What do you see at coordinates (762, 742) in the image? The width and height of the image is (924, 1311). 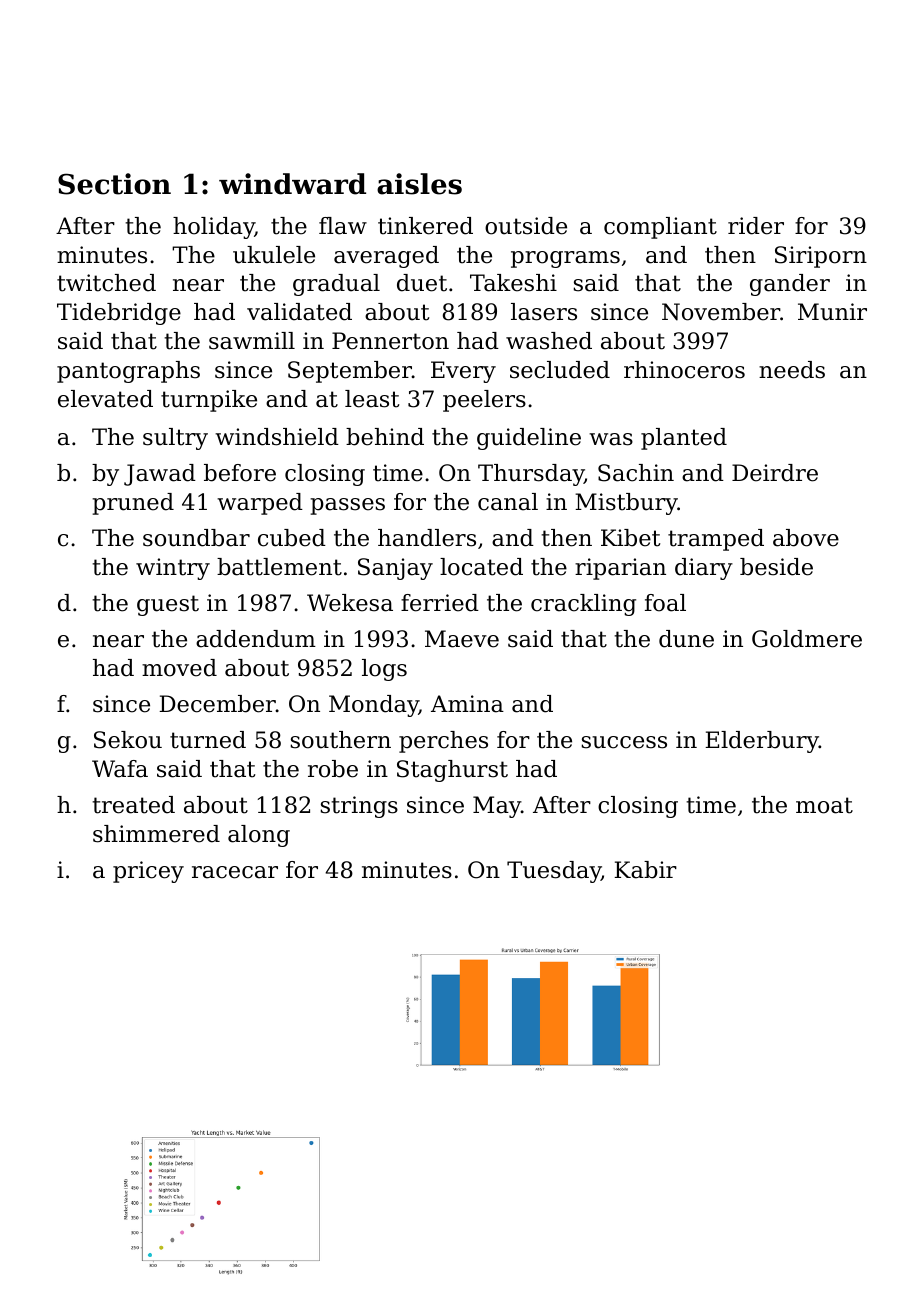 I see `Elderbury` at bounding box center [762, 742].
